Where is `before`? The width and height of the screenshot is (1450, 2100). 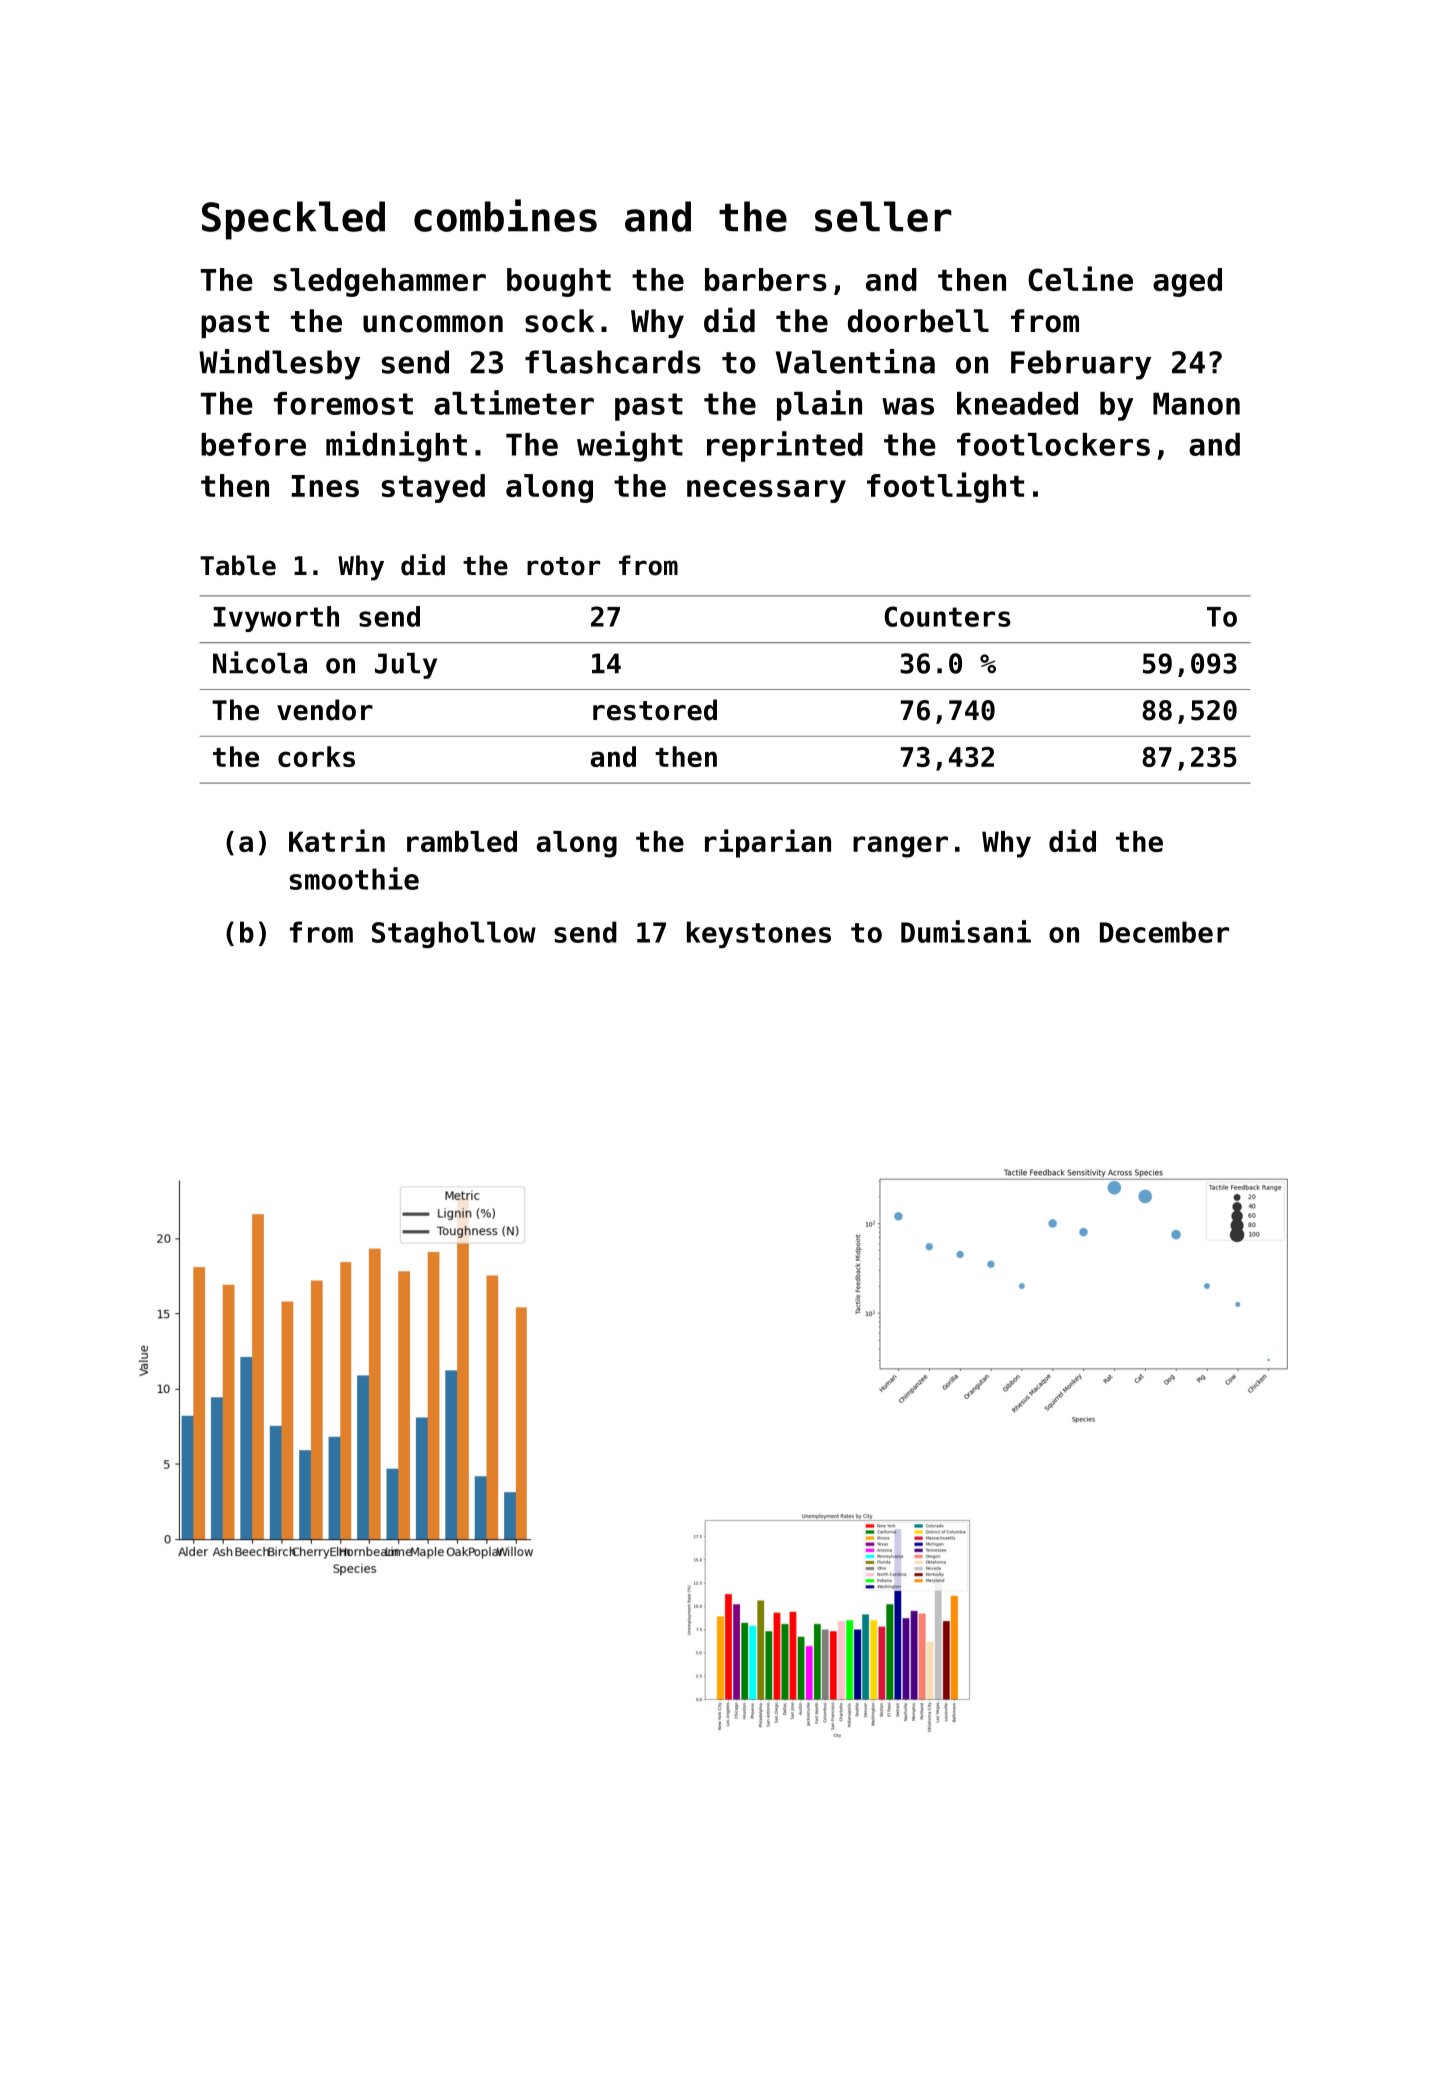
before is located at coordinates (253, 444).
